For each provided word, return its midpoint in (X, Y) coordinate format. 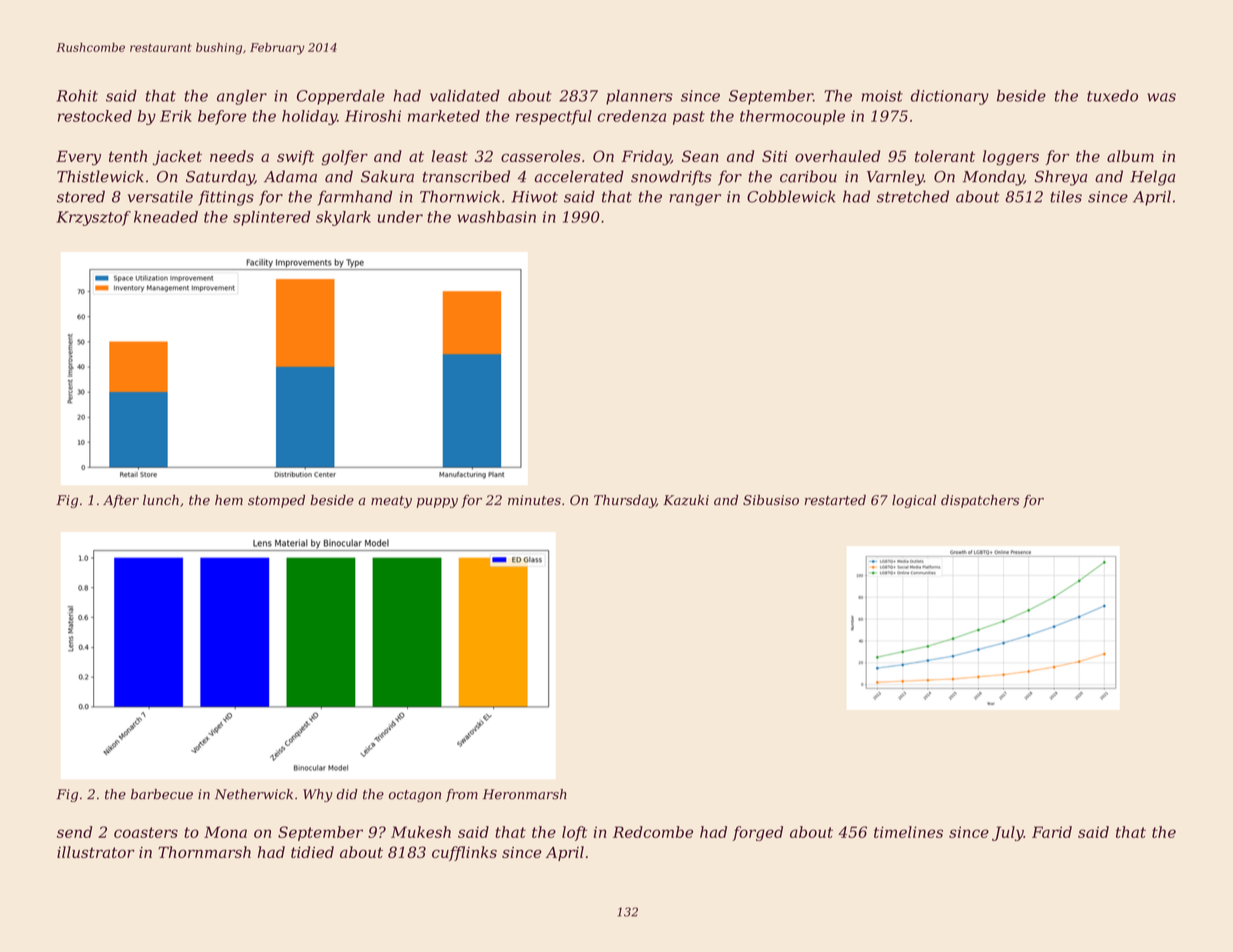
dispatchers (980, 501)
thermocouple (792, 117)
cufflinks (464, 853)
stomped (276, 501)
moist (882, 96)
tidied (312, 852)
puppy (437, 503)
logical (914, 501)
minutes (534, 500)
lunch (161, 500)
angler (242, 97)
